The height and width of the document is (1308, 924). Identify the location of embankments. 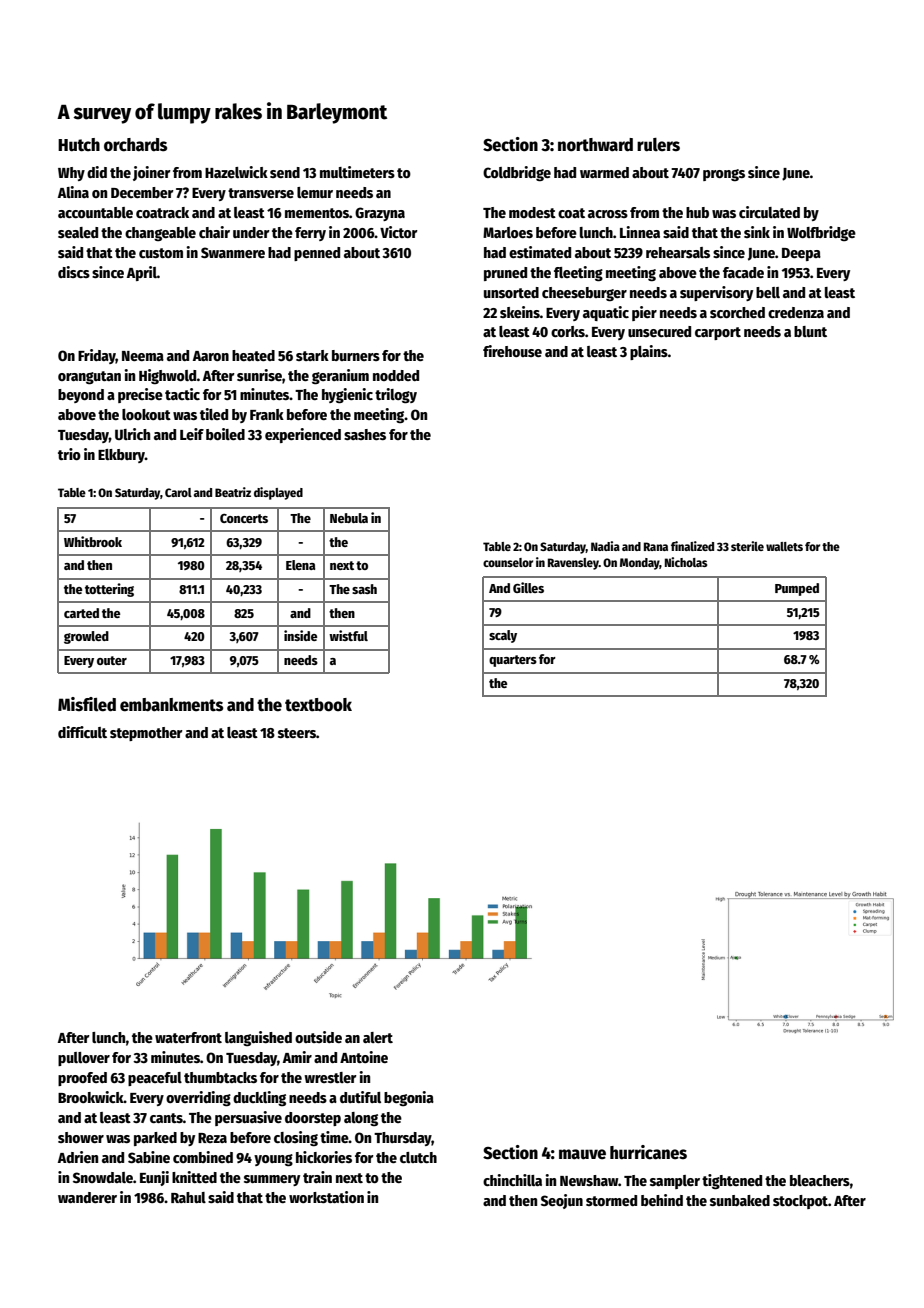
(171, 705).
